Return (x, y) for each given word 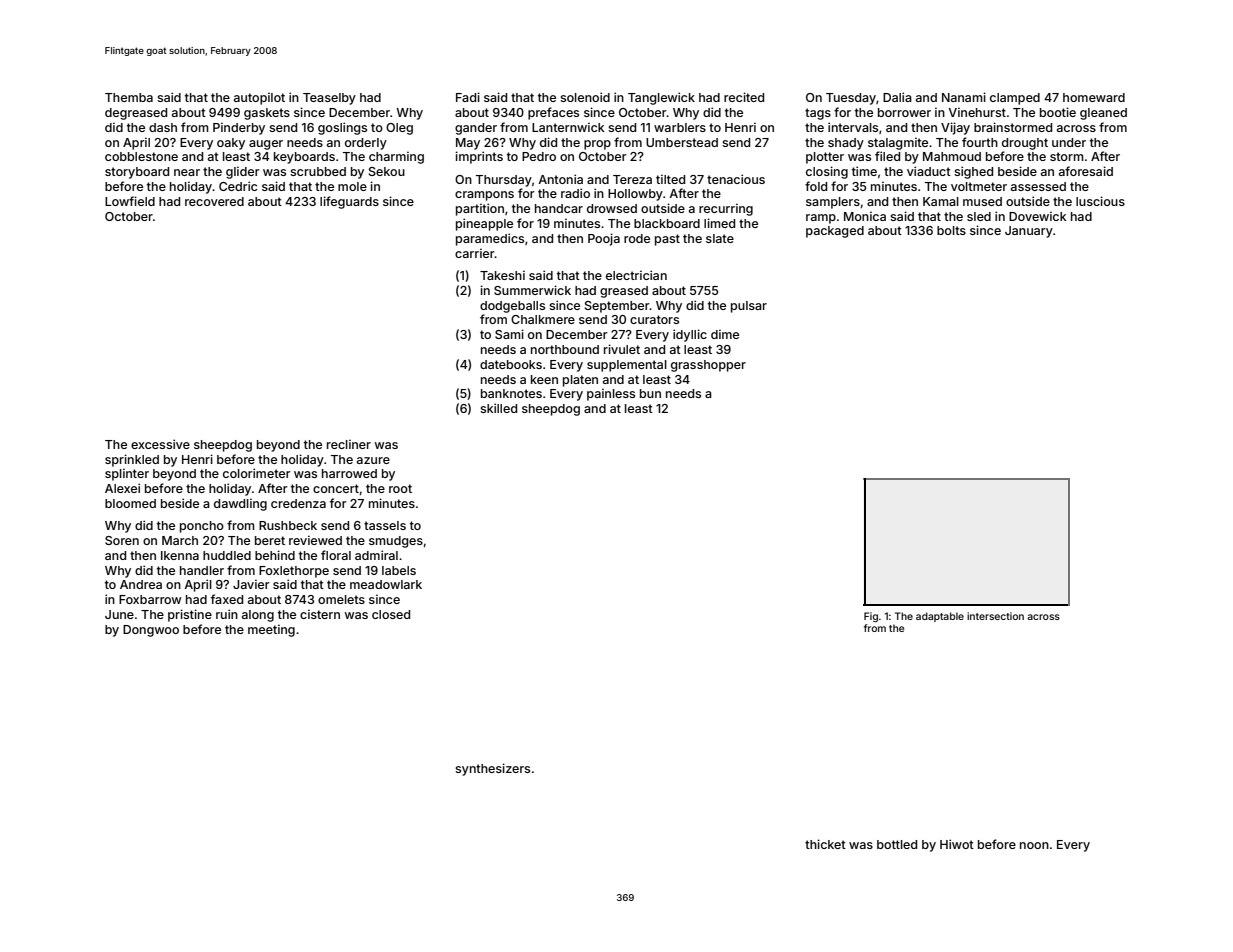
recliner (349, 444)
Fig (871, 617)
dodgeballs (512, 307)
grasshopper (708, 366)
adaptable (940, 617)
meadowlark (386, 584)
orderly (366, 144)
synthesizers (492, 769)
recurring (726, 209)
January (1029, 232)
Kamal (941, 201)
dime (725, 334)
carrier (475, 253)
